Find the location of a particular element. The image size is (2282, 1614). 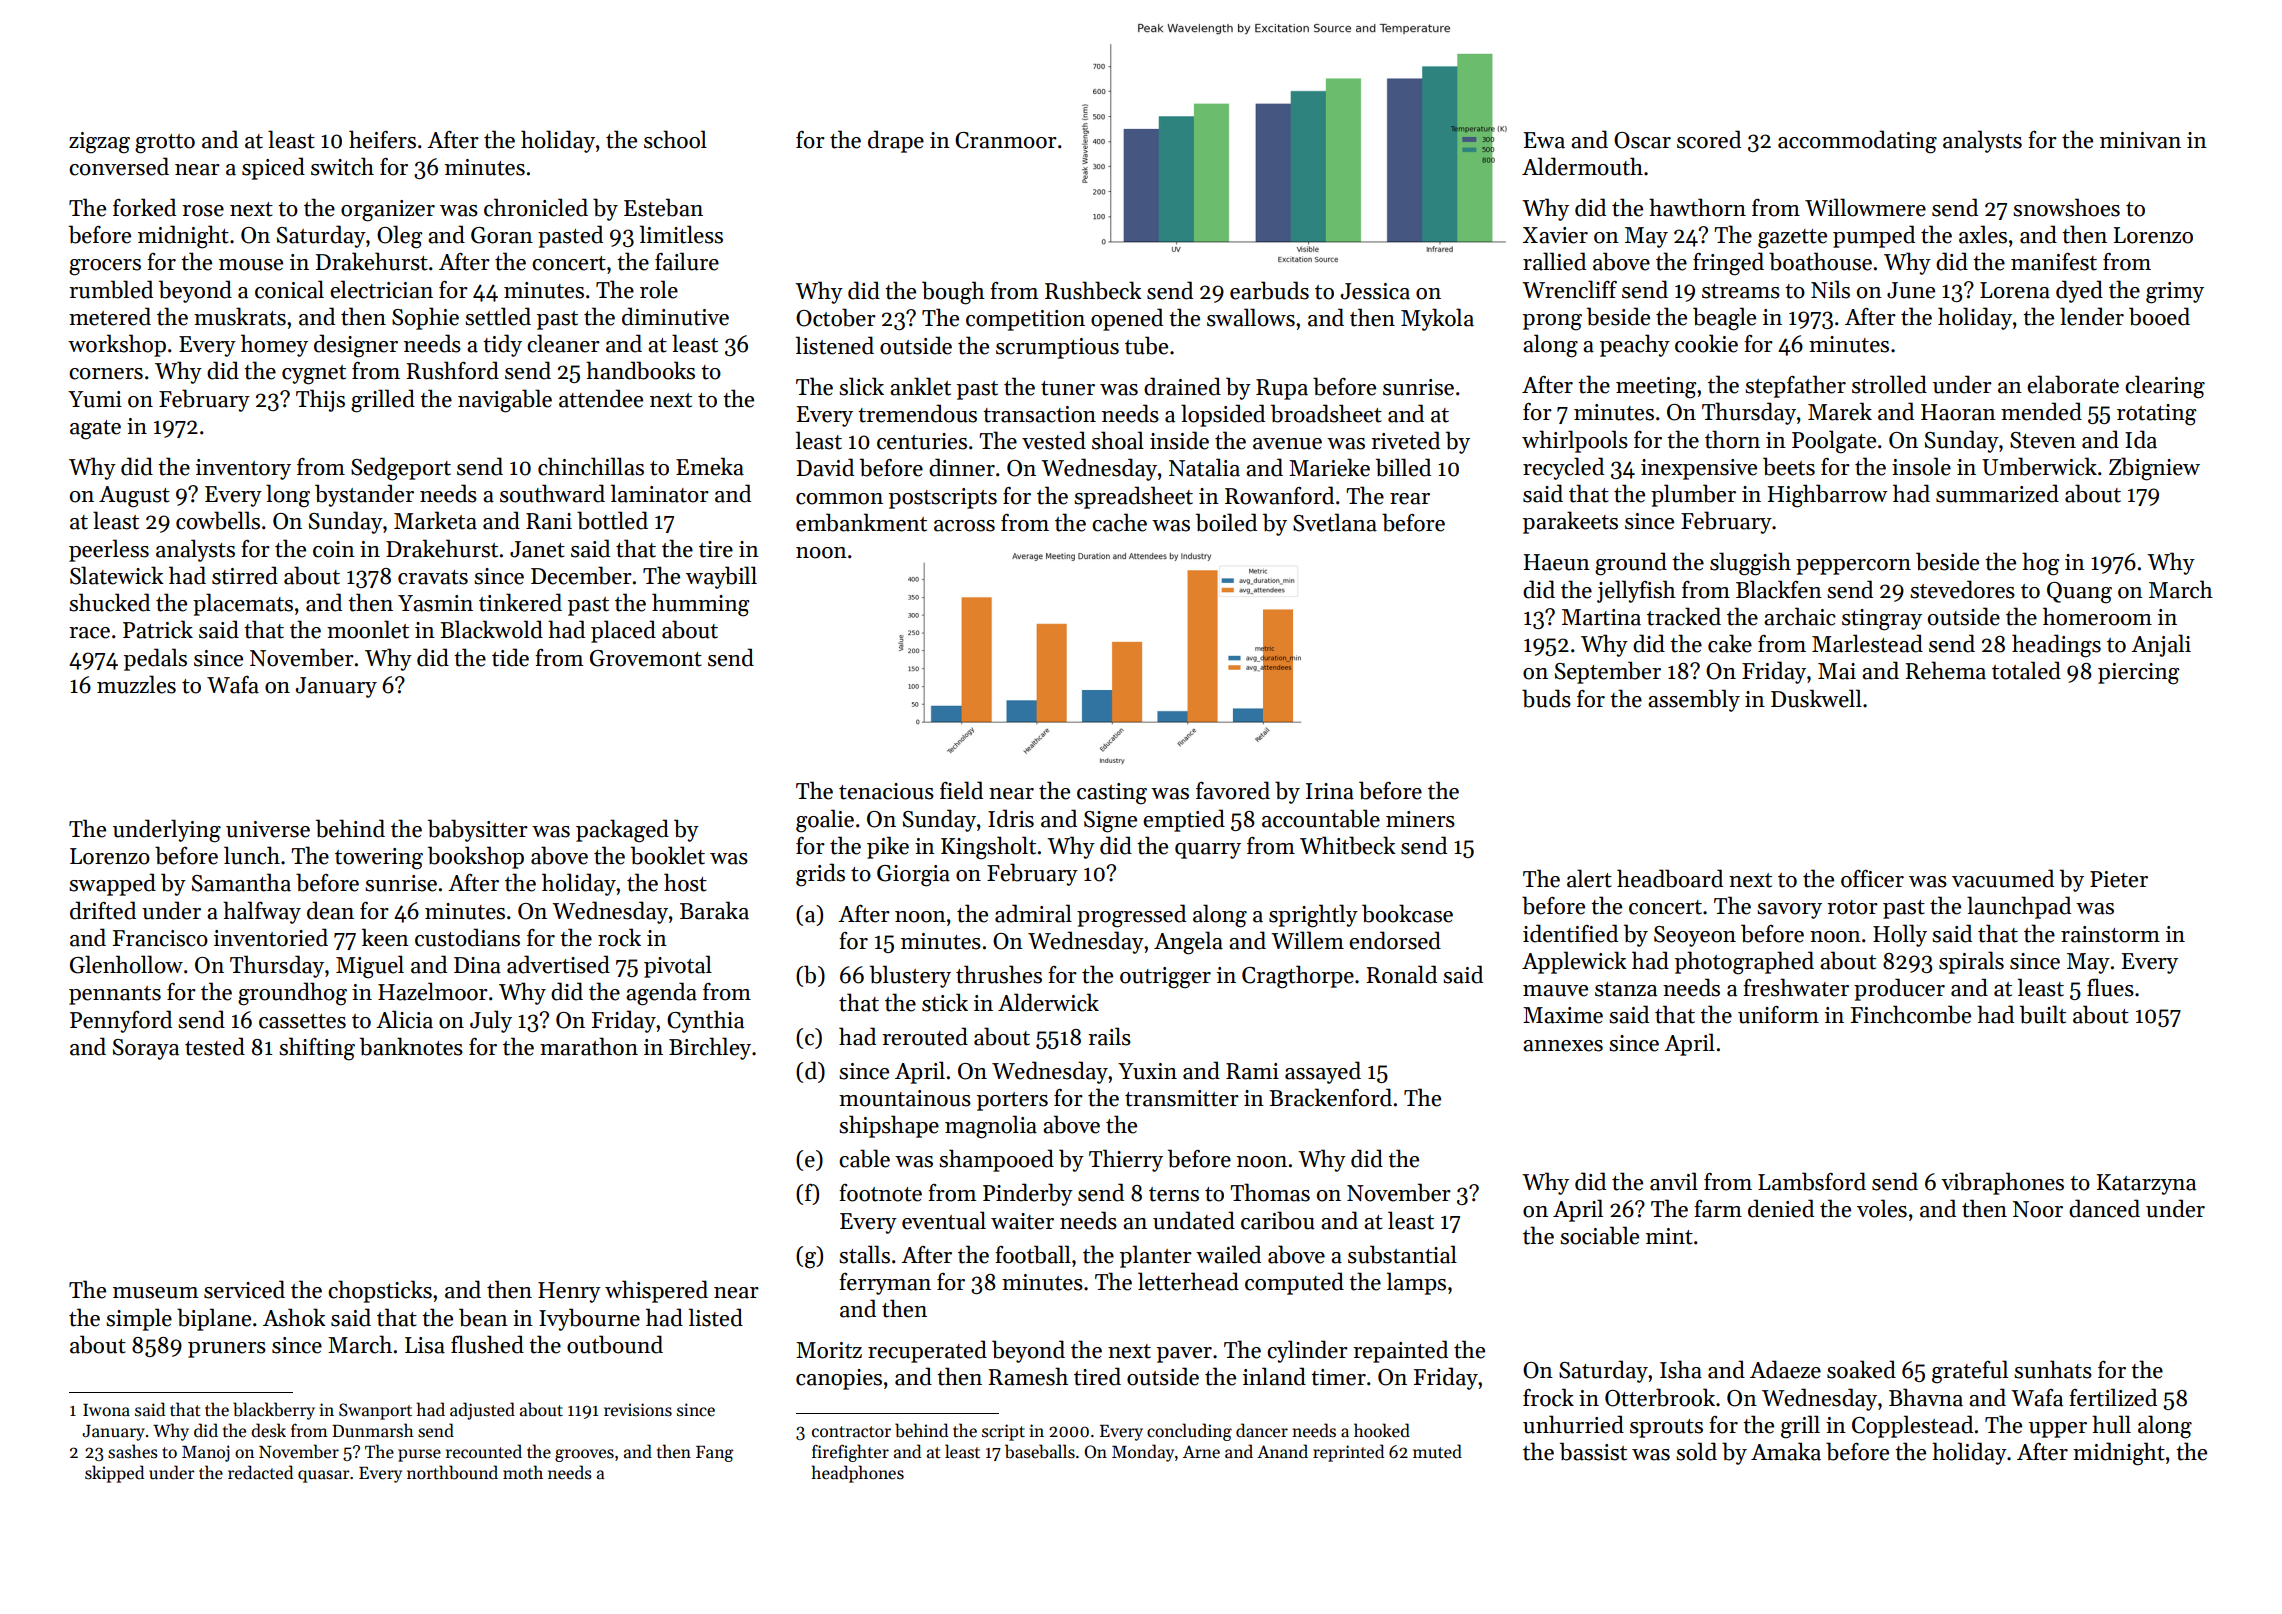

booklet is located at coordinates (668, 855).
